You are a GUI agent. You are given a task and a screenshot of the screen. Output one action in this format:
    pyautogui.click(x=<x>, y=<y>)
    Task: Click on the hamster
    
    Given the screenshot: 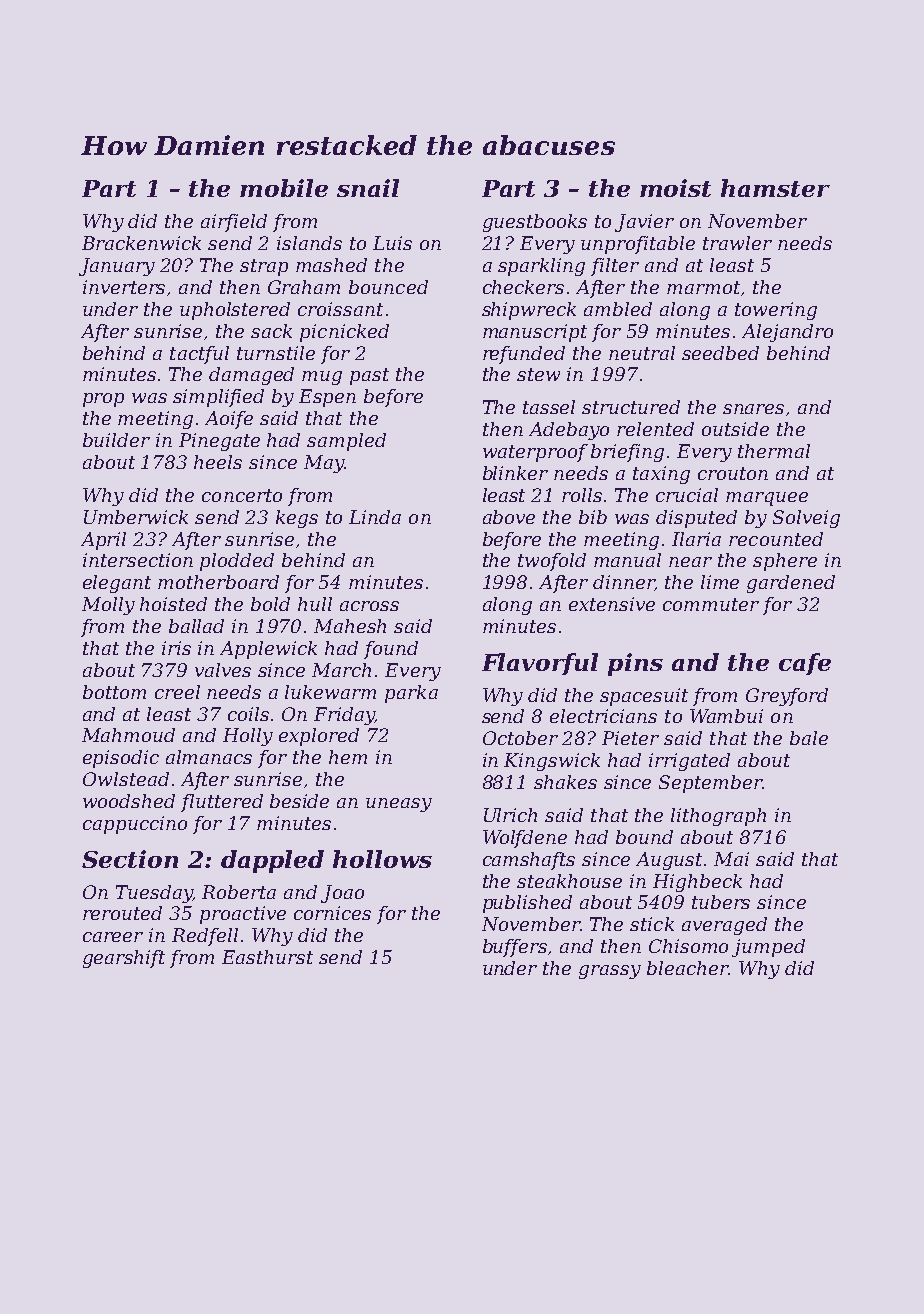 What is the action you would take?
    pyautogui.click(x=775, y=188)
